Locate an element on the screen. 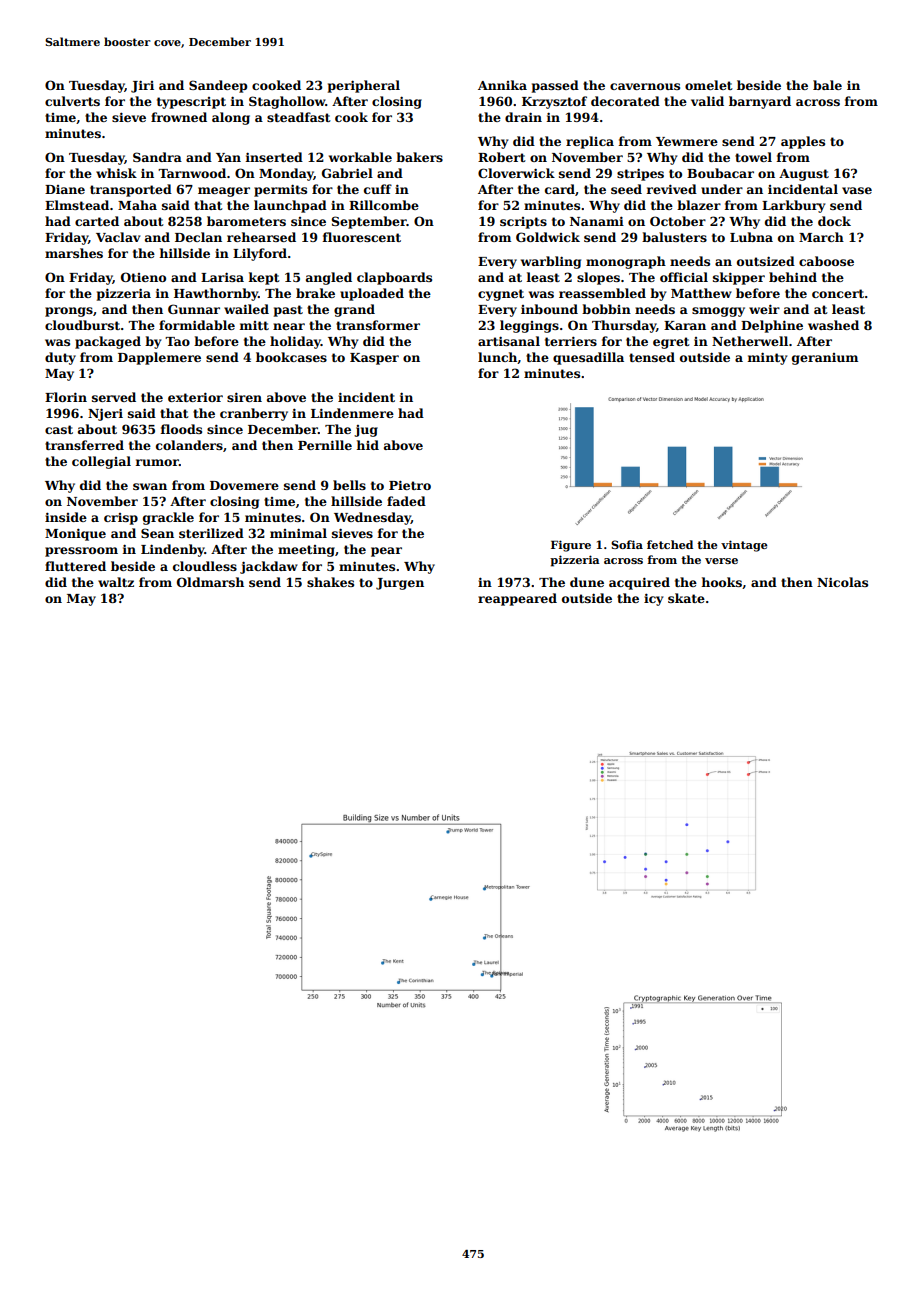 This screenshot has height=1308, width=924. Jurgen is located at coordinates (400, 584).
